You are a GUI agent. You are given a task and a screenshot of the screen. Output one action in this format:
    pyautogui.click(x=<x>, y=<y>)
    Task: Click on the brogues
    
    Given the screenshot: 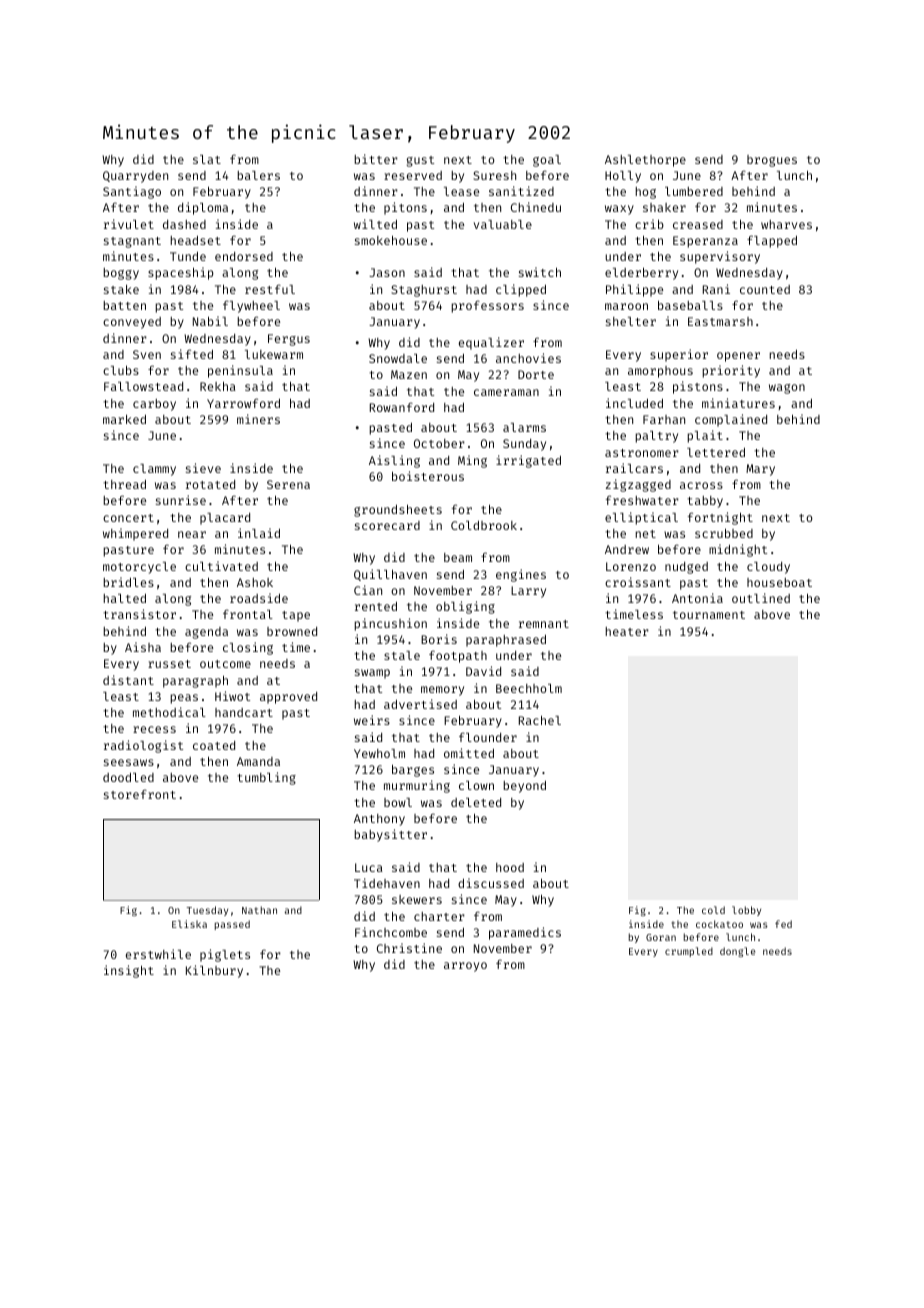 What is the action you would take?
    pyautogui.click(x=772, y=161)
